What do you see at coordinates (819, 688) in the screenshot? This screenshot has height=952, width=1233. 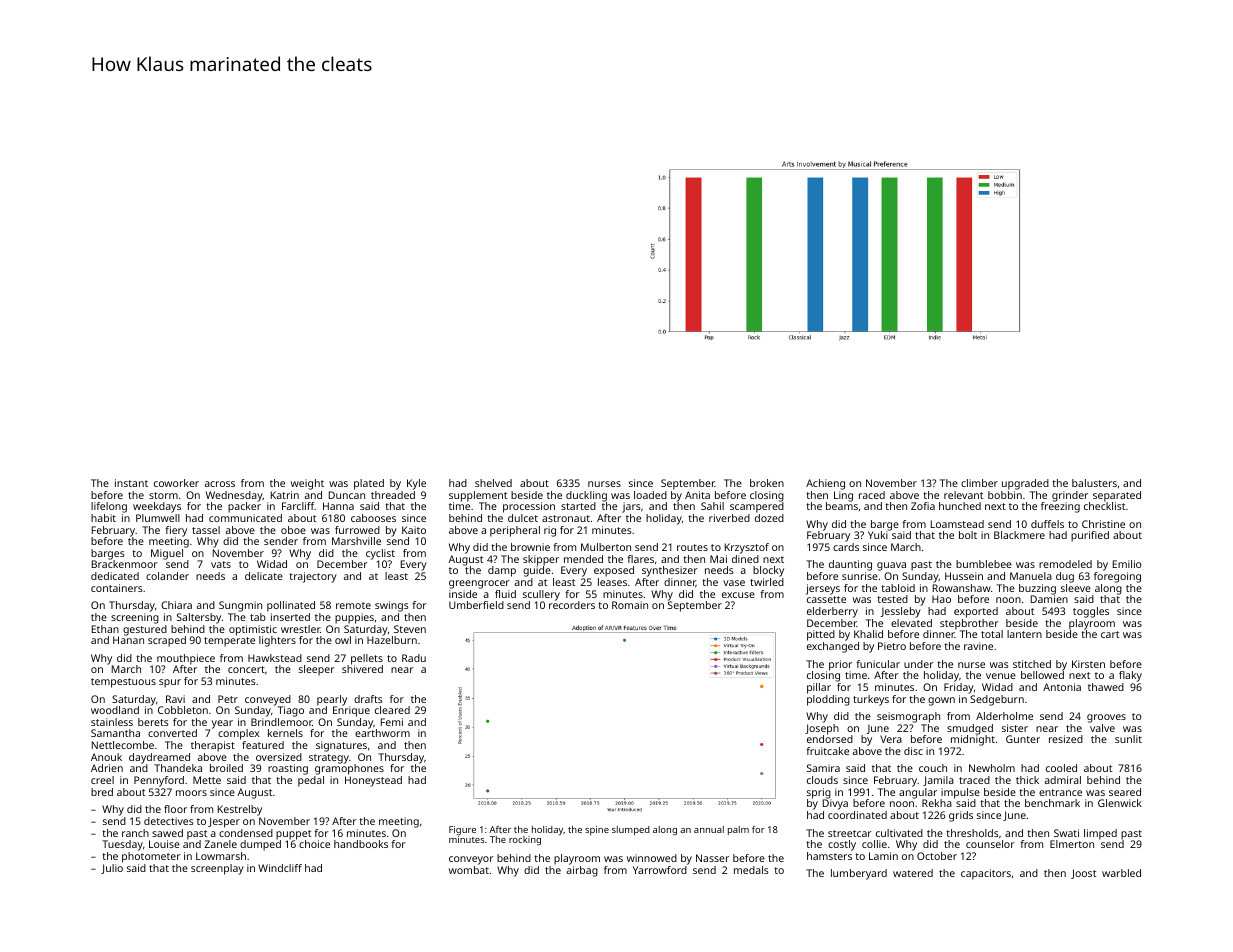 I see `pillar` at bounding box center [819, 688].
